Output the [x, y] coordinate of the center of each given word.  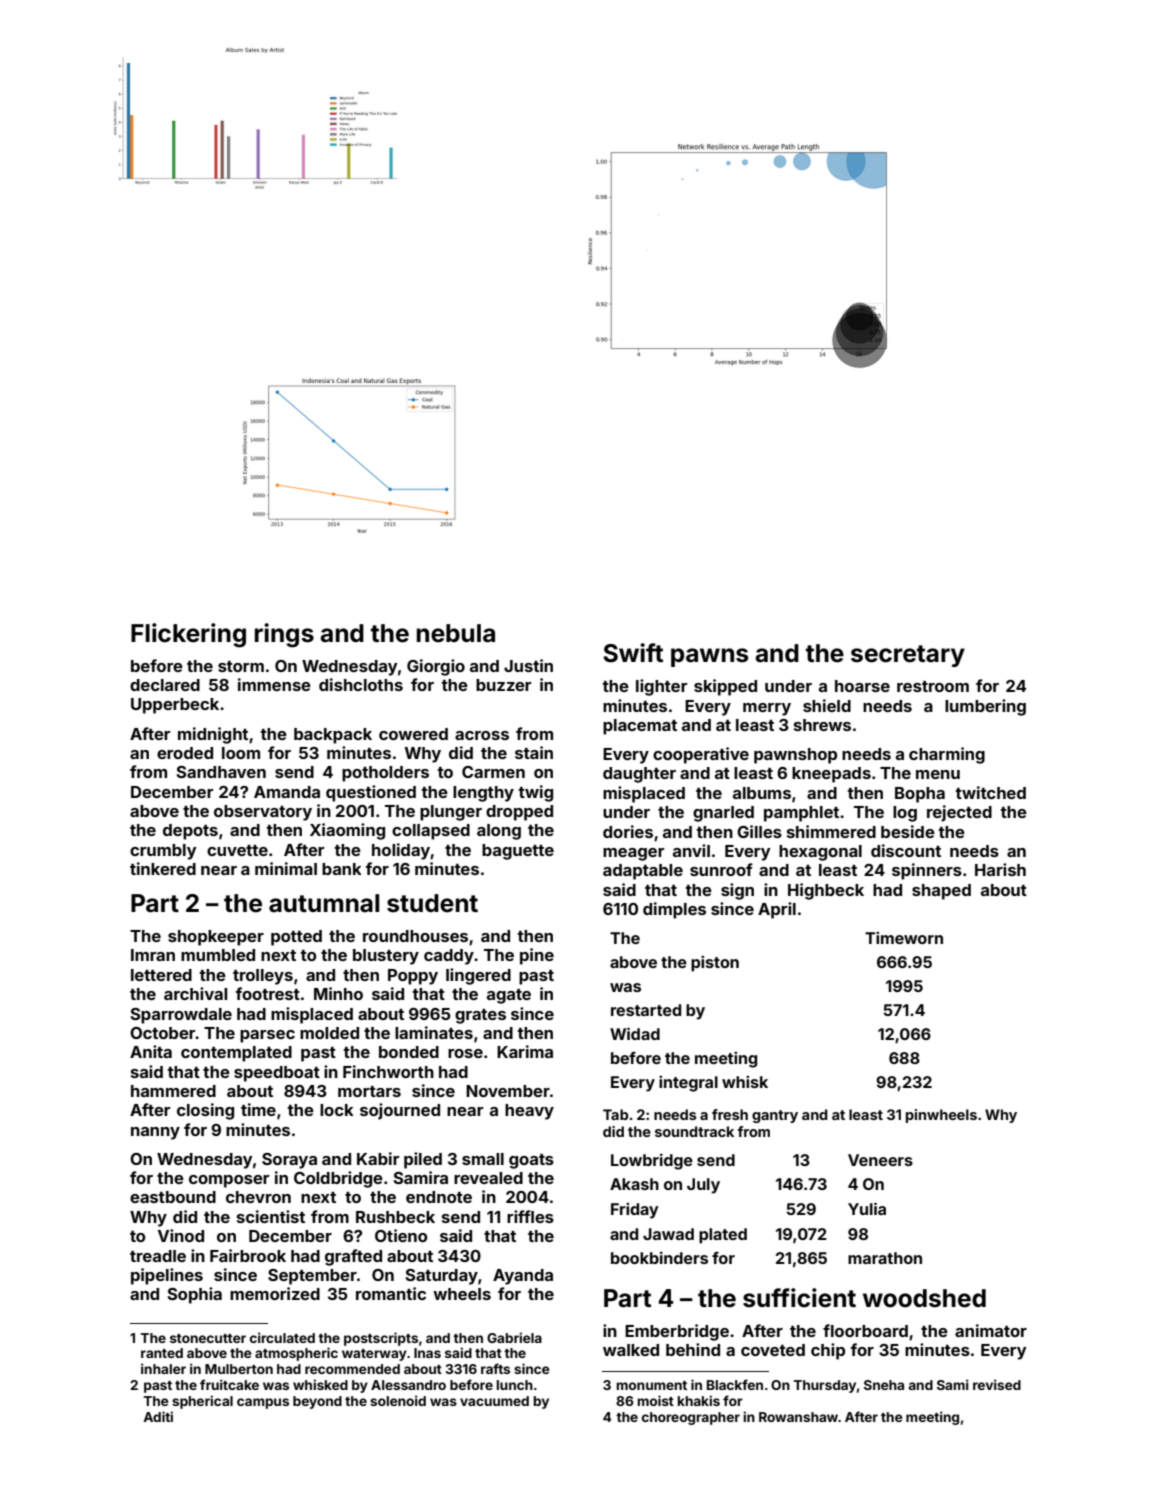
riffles [530, 1216]
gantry [775, 1116]
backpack [333, 736]
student [432, 903]
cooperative [701, 755]
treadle [158, 1256]
